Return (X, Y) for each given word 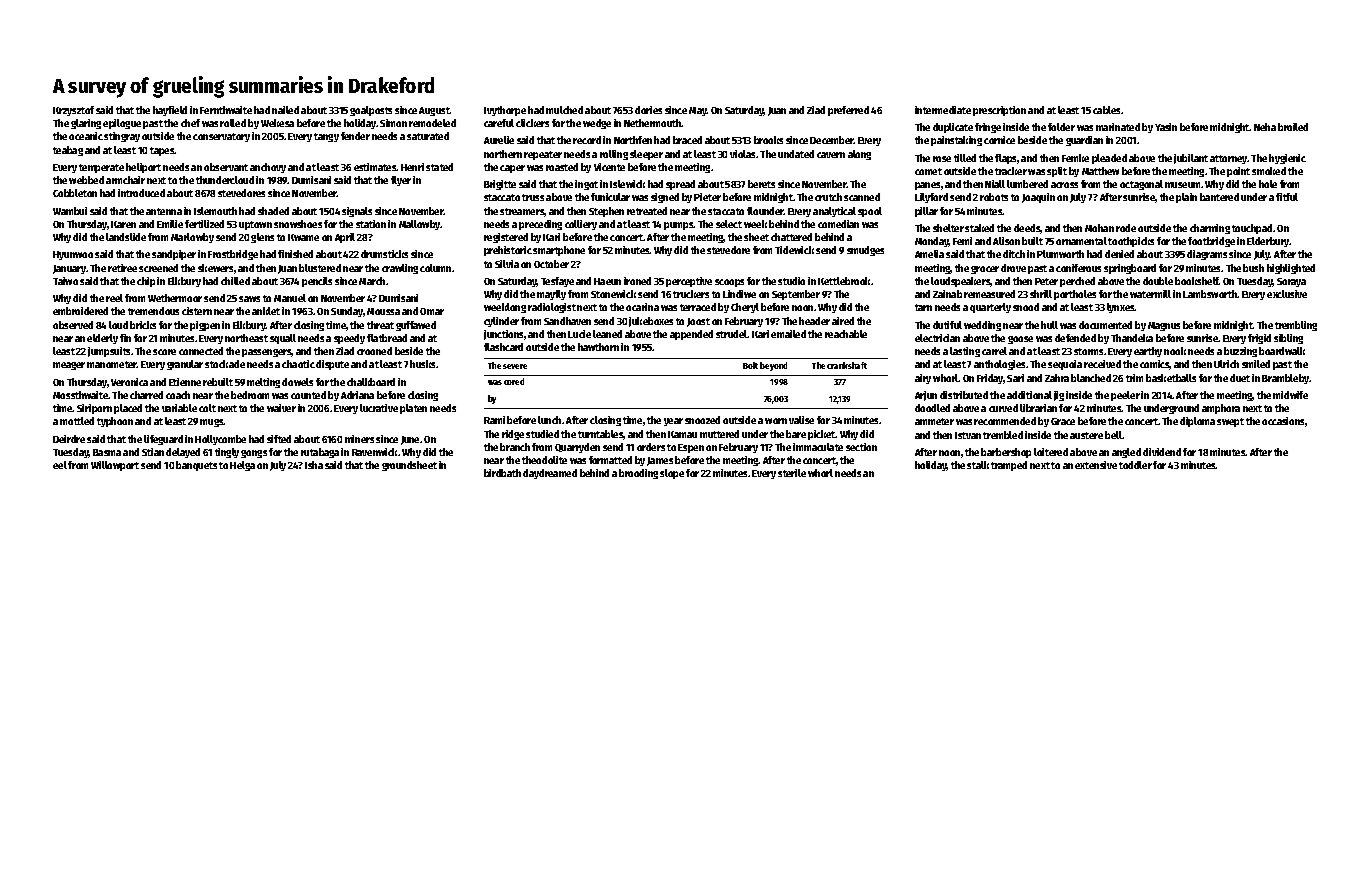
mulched (564, 110)
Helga (242, 466)
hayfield (170, 111)
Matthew (1100, 171)
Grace (1063, 421)
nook (1175, 351)
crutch (828, 197)
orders (651, 447)
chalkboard (371, 382)
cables (1106, 110)
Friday (990, 379)
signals (357, 212)
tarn (923, 307)
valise (801, 420)
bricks (143, 325)
